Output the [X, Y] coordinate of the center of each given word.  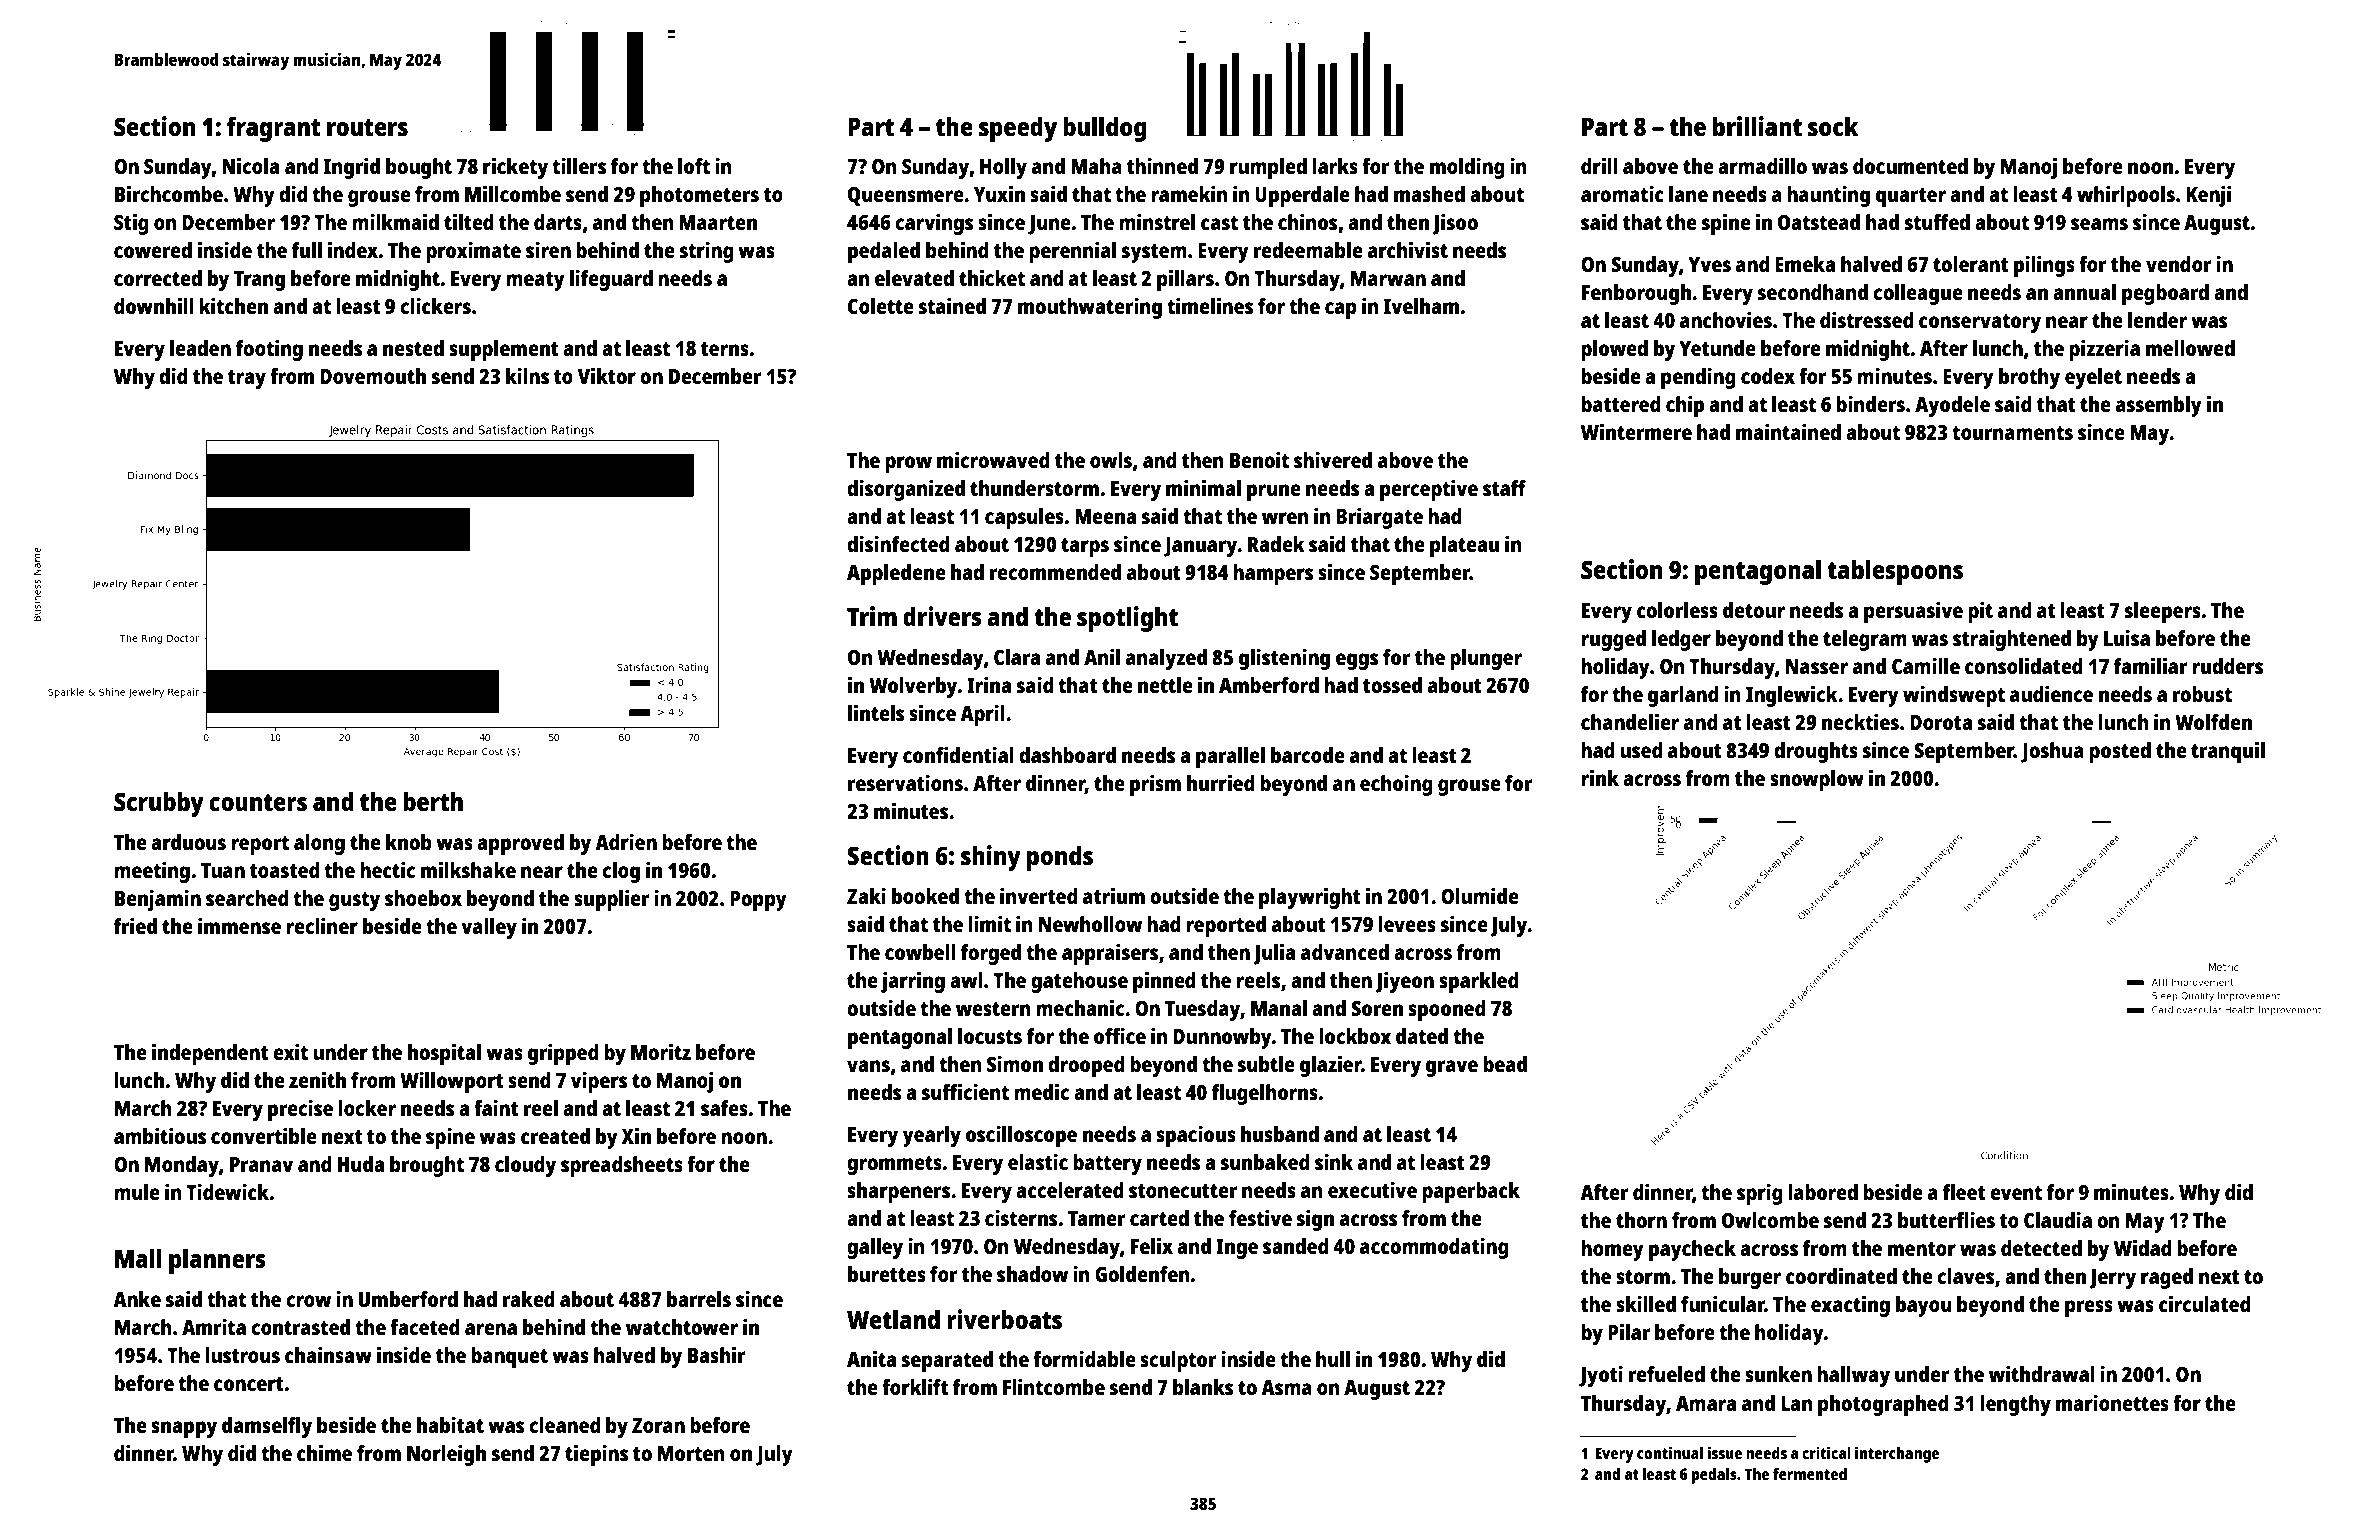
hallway [1853, 1376]
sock [1833, 126]
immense [239, 925]
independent [210, 1054]
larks [1335, 166]
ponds [1060, 858]
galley [875, 1248]
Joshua [2052, 752]
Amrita [214, 1326]
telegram [1865, 640]
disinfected [898, 543]
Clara [1017, 657]
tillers [579, 165]
